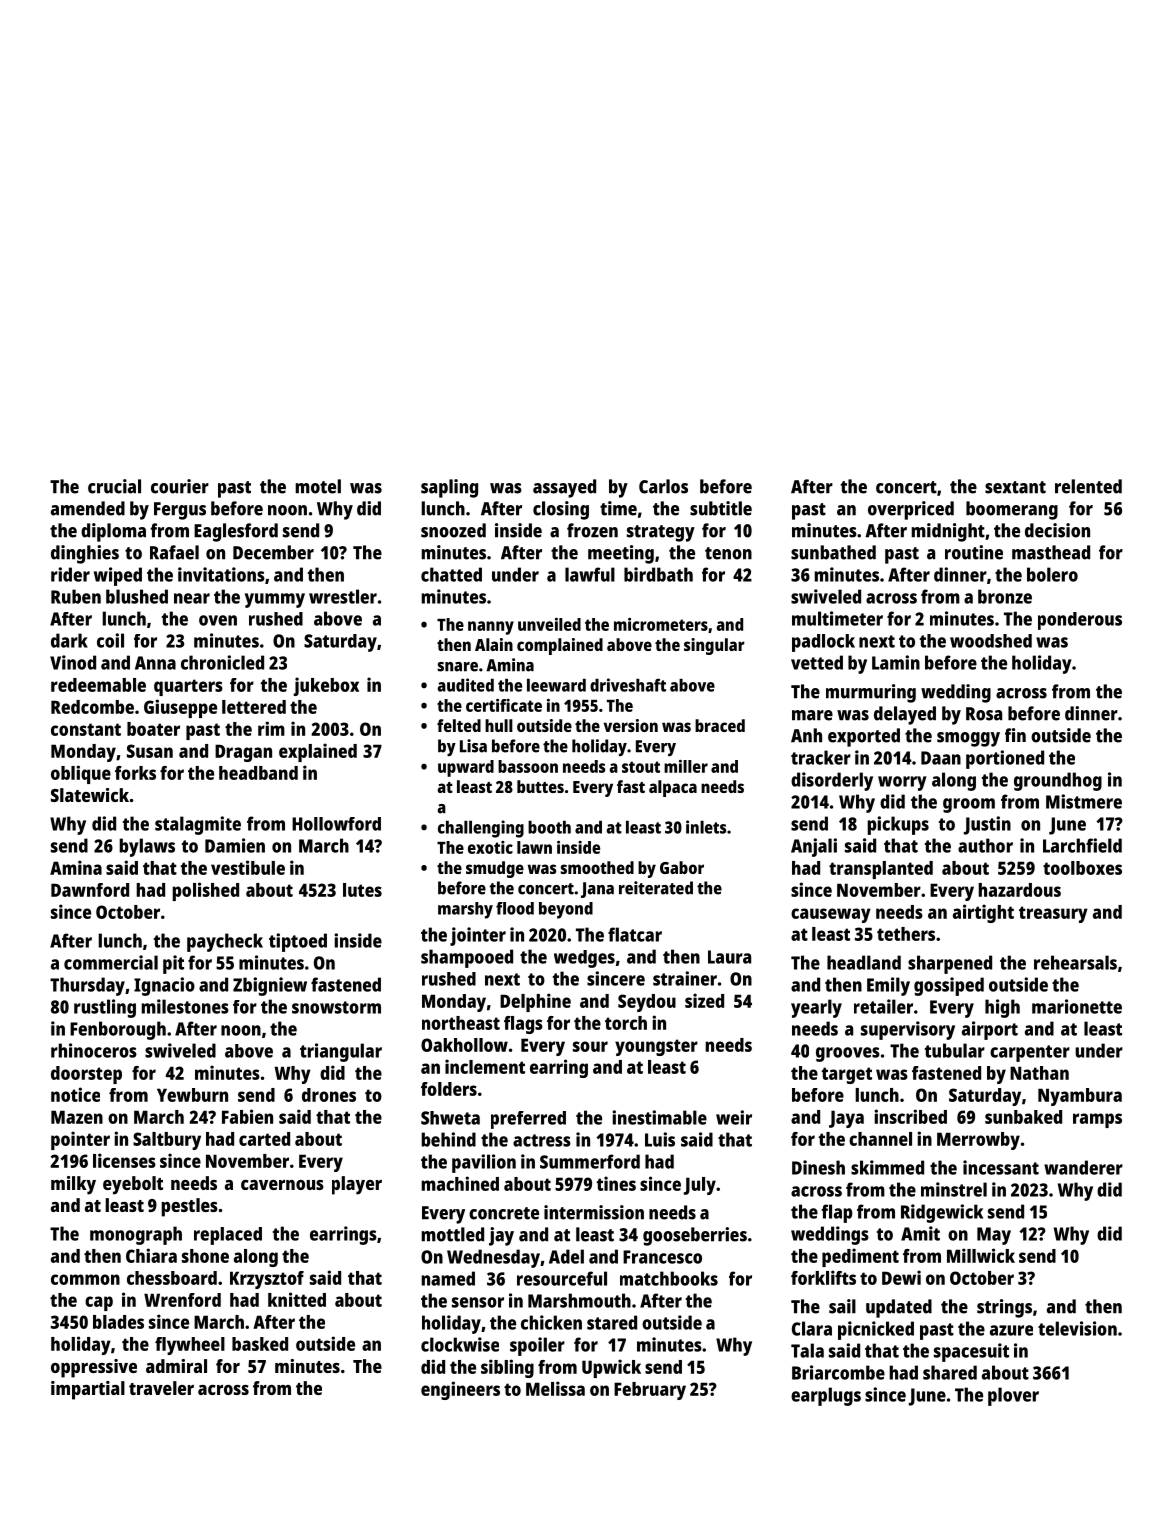  What do you see at coordinates (656, 1047) in the screenshot?
I see `youngster` at bounding box center [656, 1047].
